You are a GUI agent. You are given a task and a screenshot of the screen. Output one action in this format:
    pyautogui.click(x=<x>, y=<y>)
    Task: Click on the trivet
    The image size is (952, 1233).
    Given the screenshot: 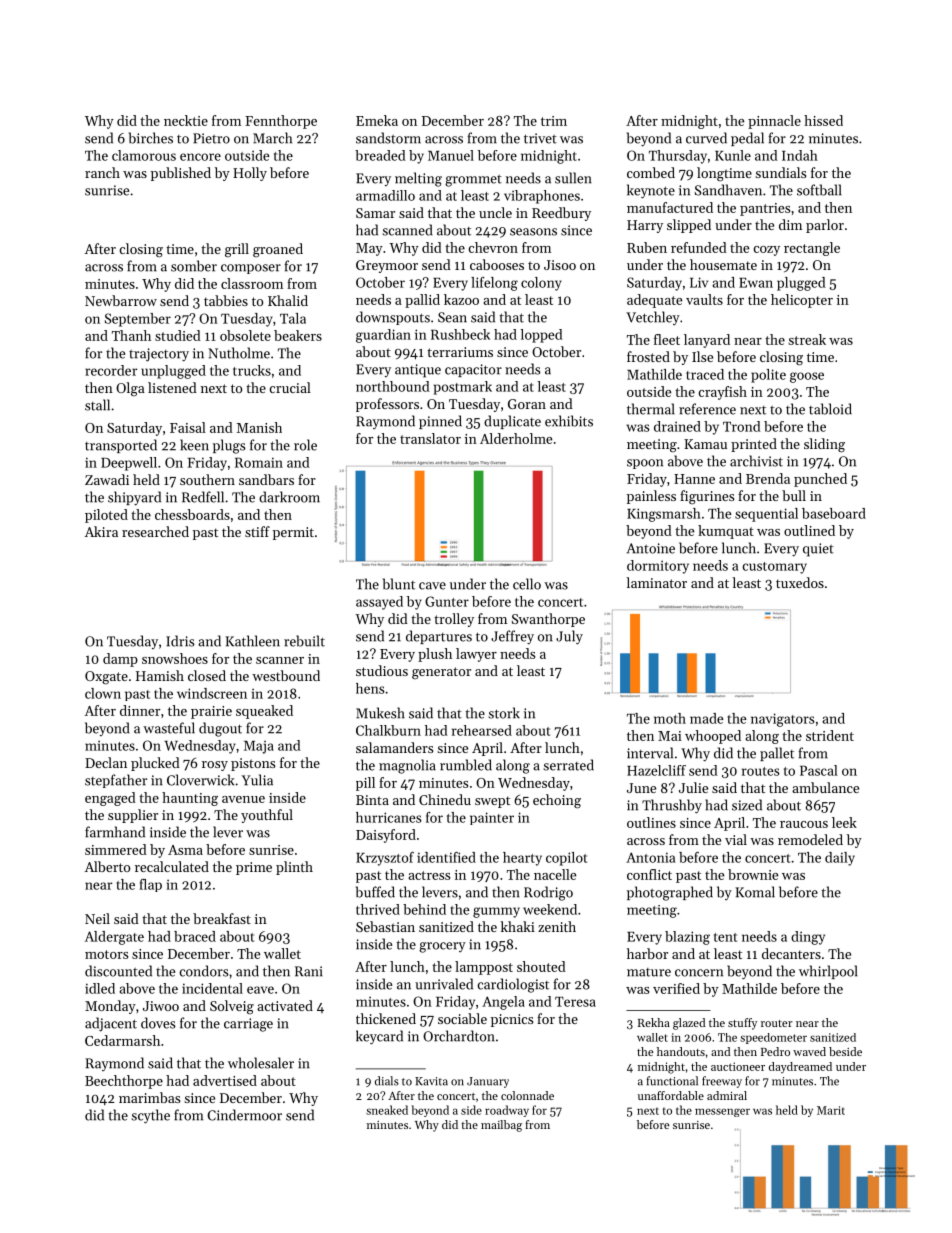 What is the action you would take?
    pyautogui.click(x=540, y=138)
